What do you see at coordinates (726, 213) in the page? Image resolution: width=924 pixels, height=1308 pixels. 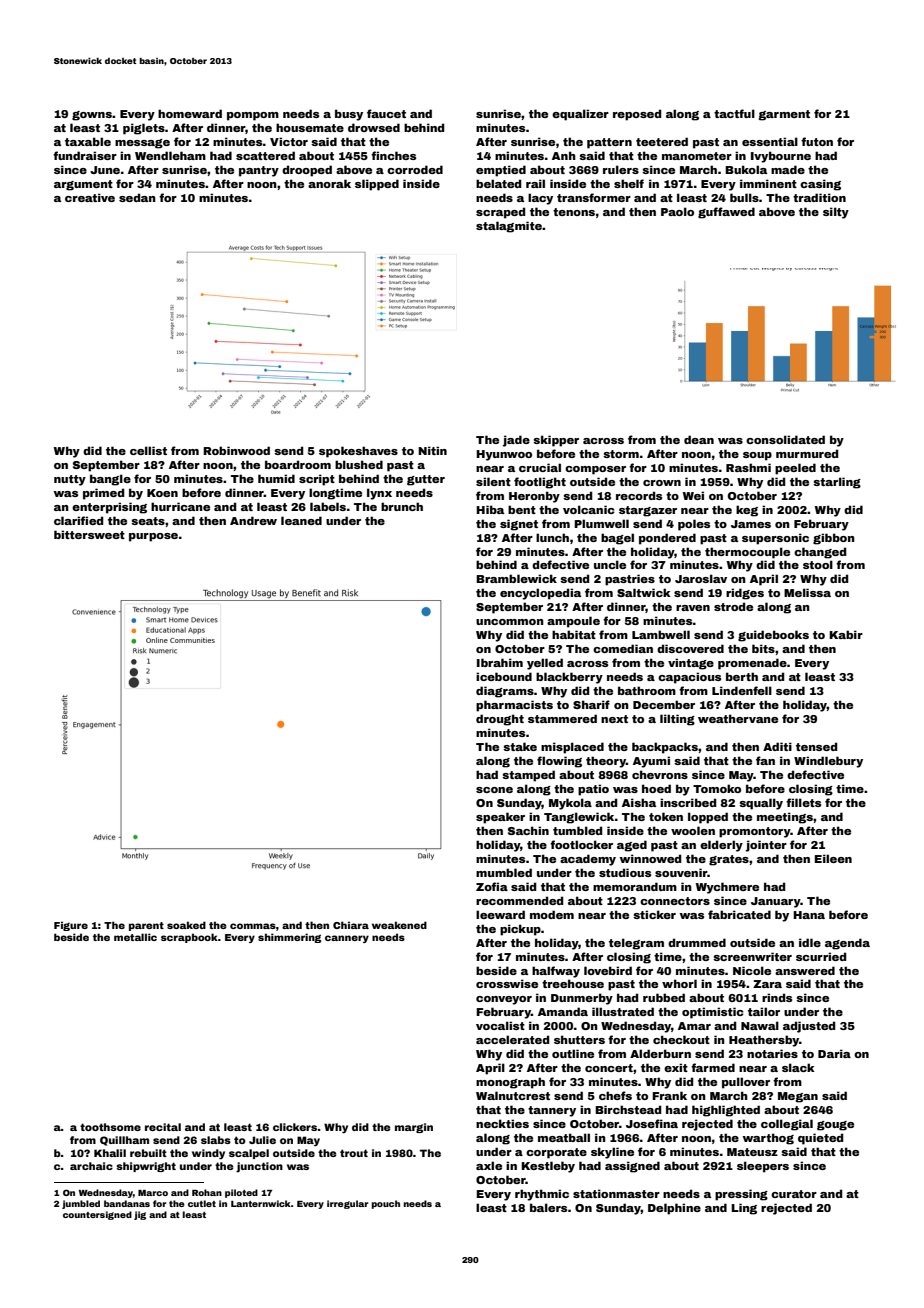 I see `guffawed` at bounding box center [726, 213].
